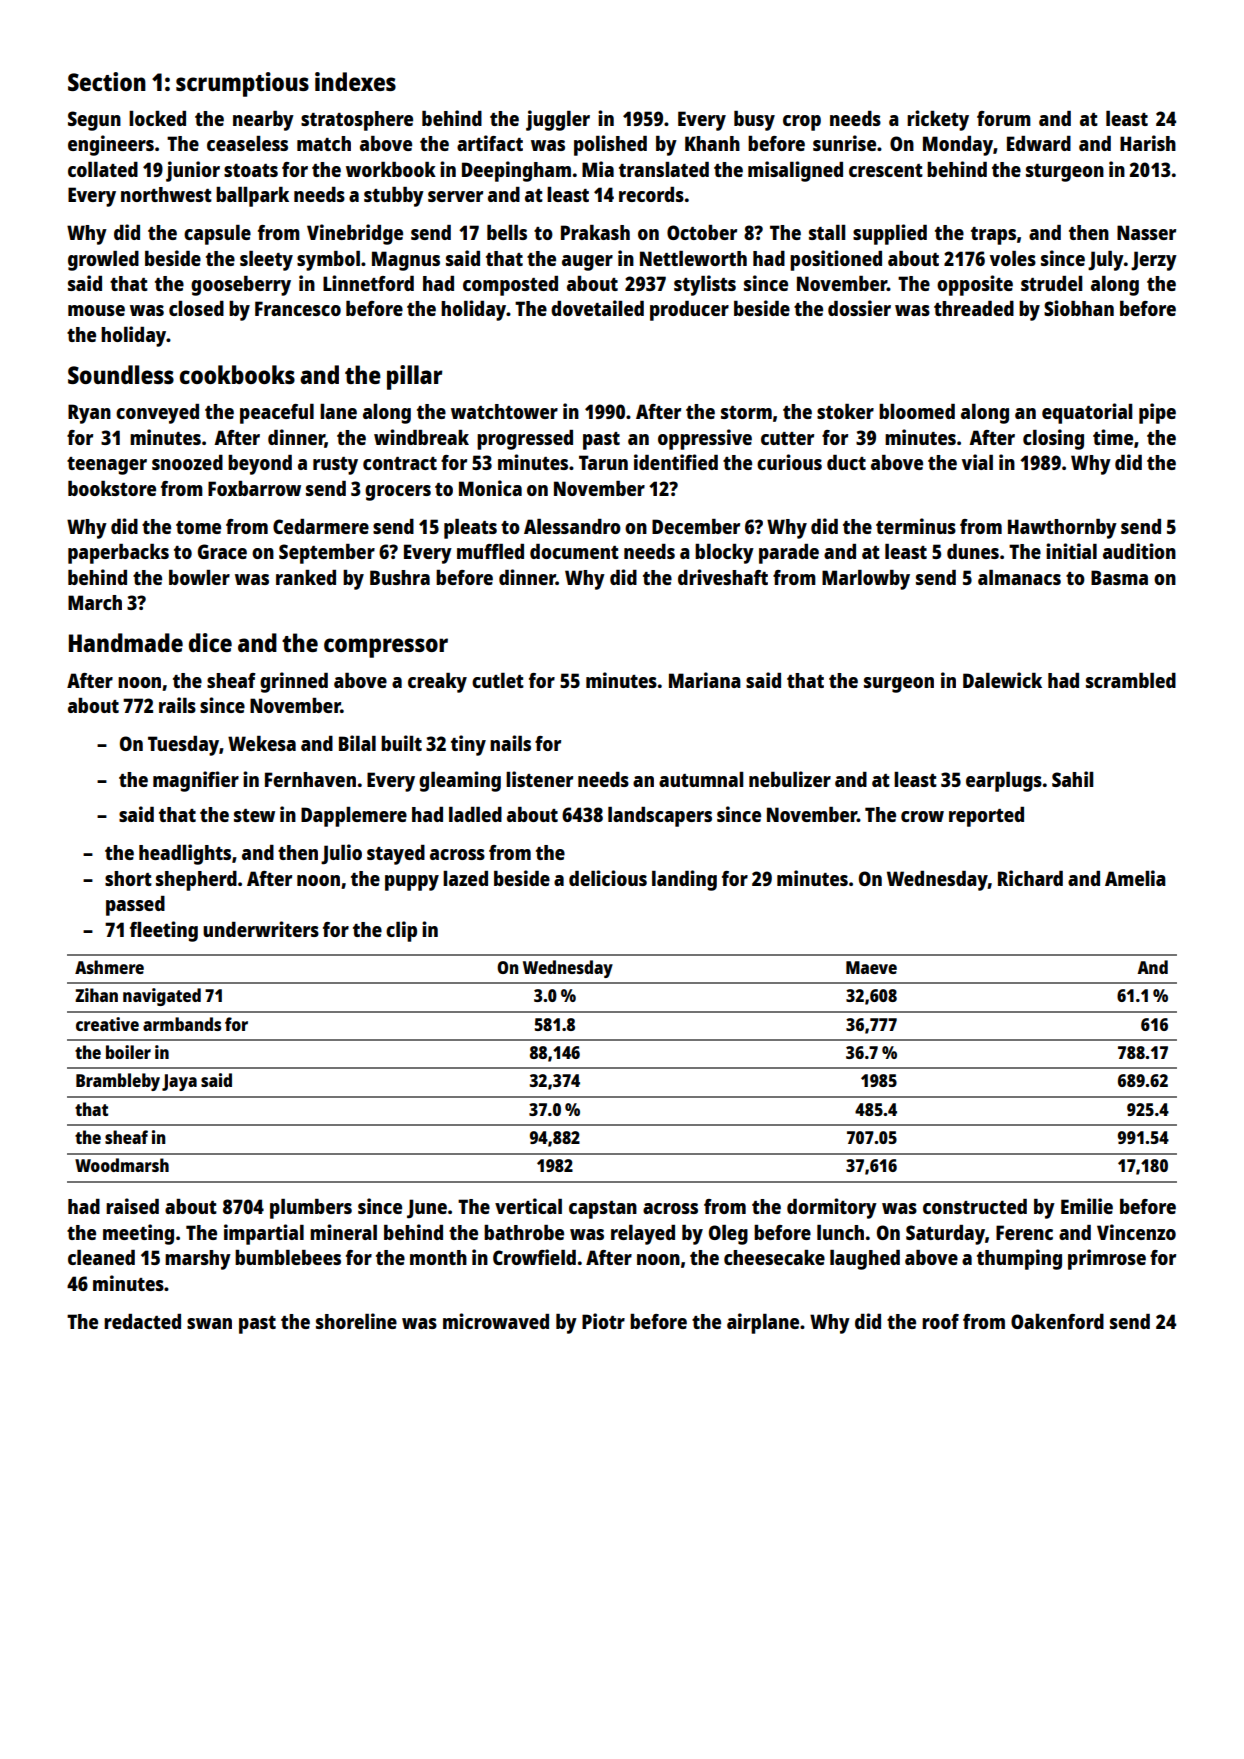 The image size is (1244, 1759). I want to click on Piotr, so click(603, 1321).
